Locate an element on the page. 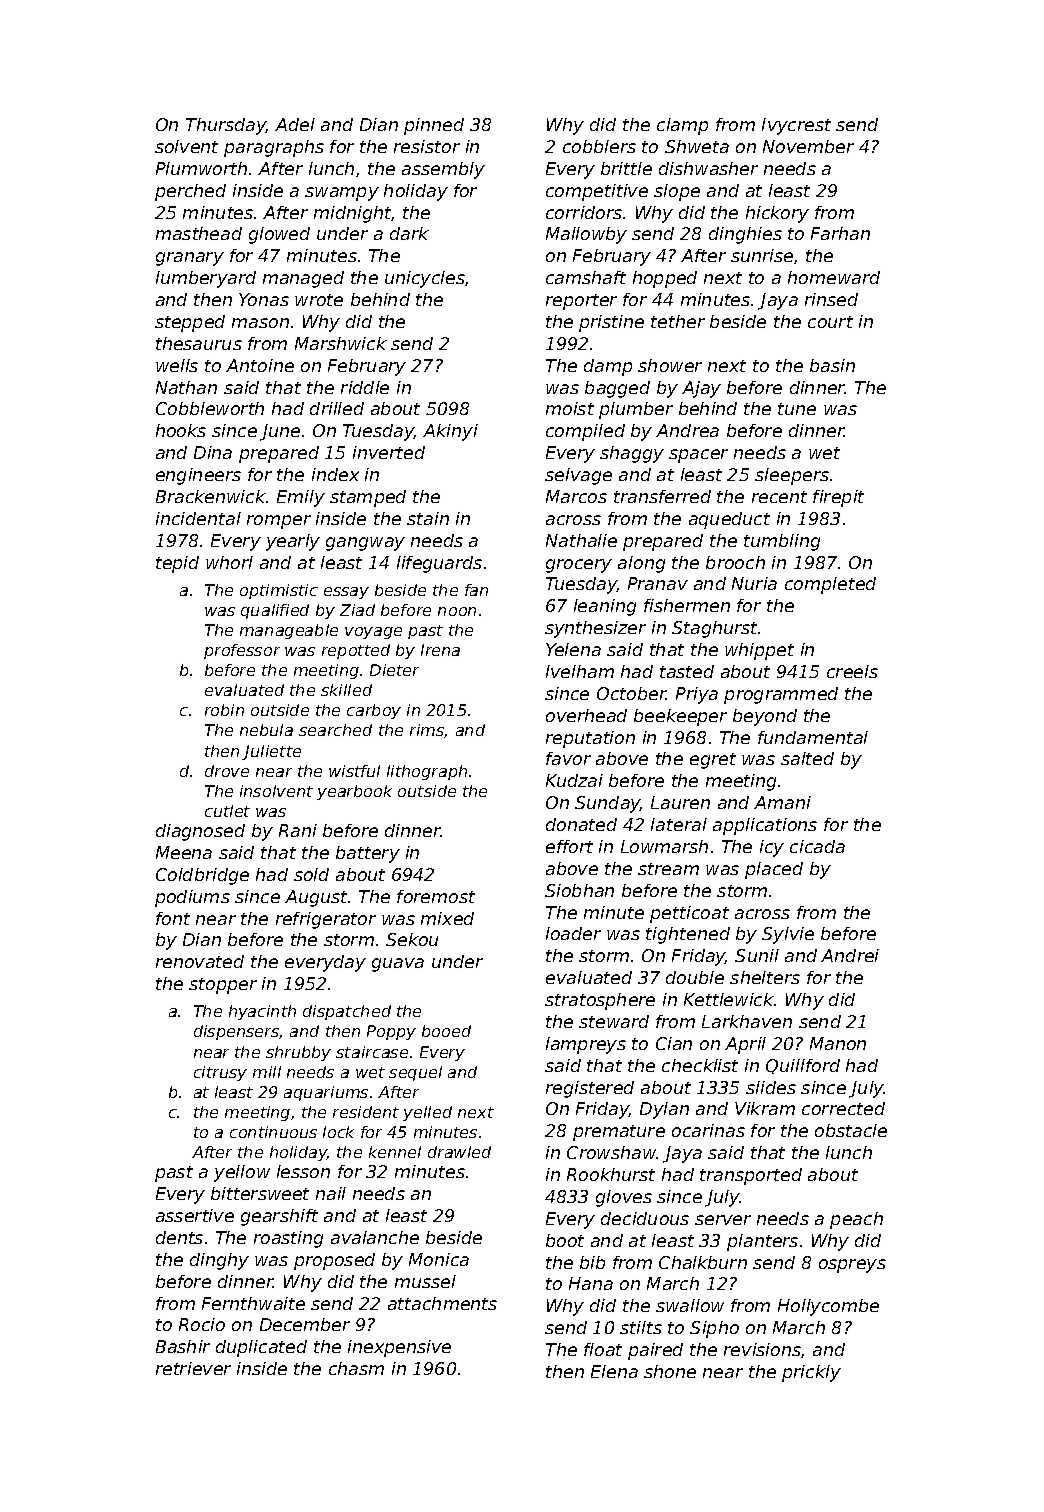  checklist is located at coordinates (700, 1065).
